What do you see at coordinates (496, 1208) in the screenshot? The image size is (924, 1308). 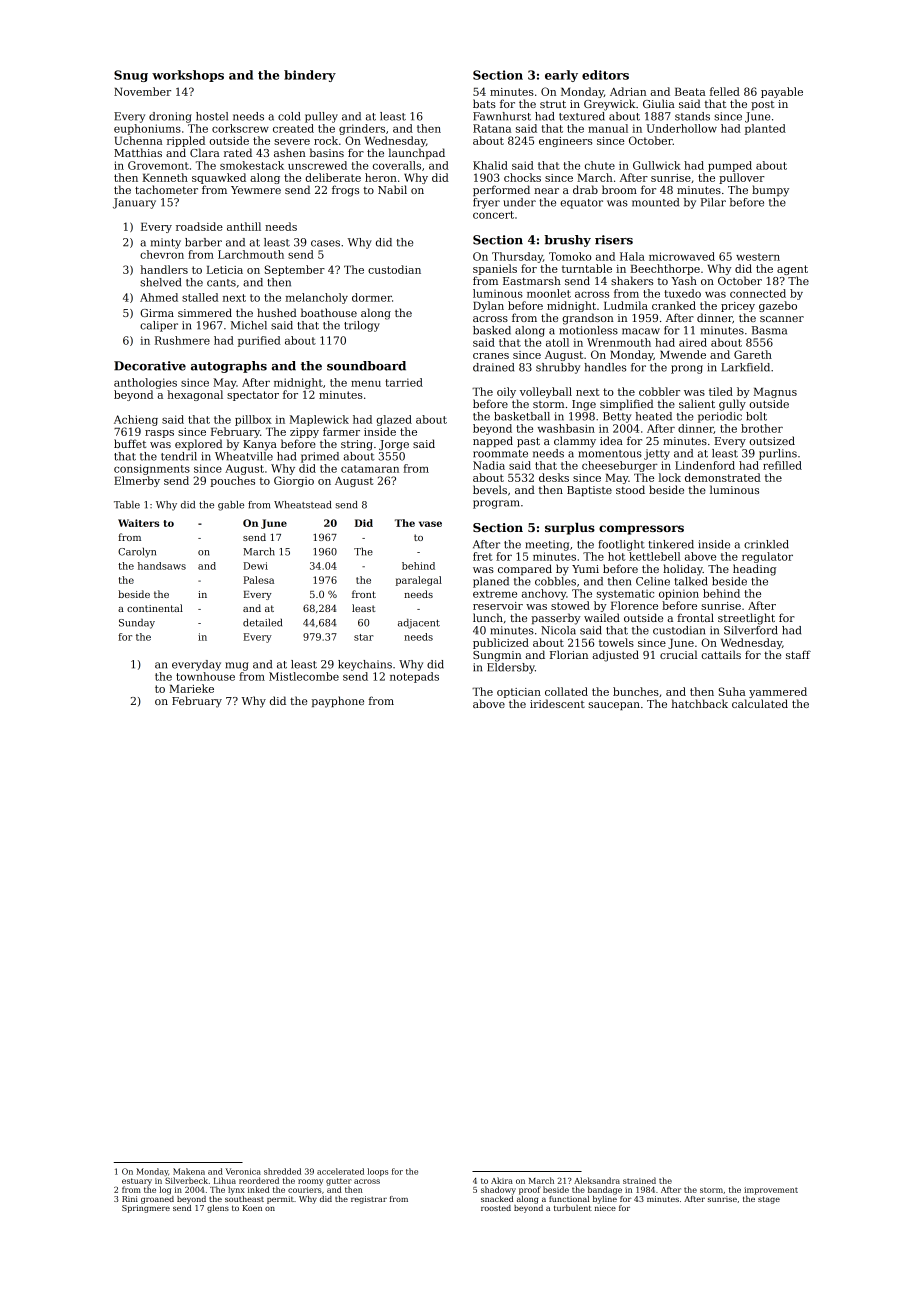 I see `roosted` at bounding box center [496, 1208].
